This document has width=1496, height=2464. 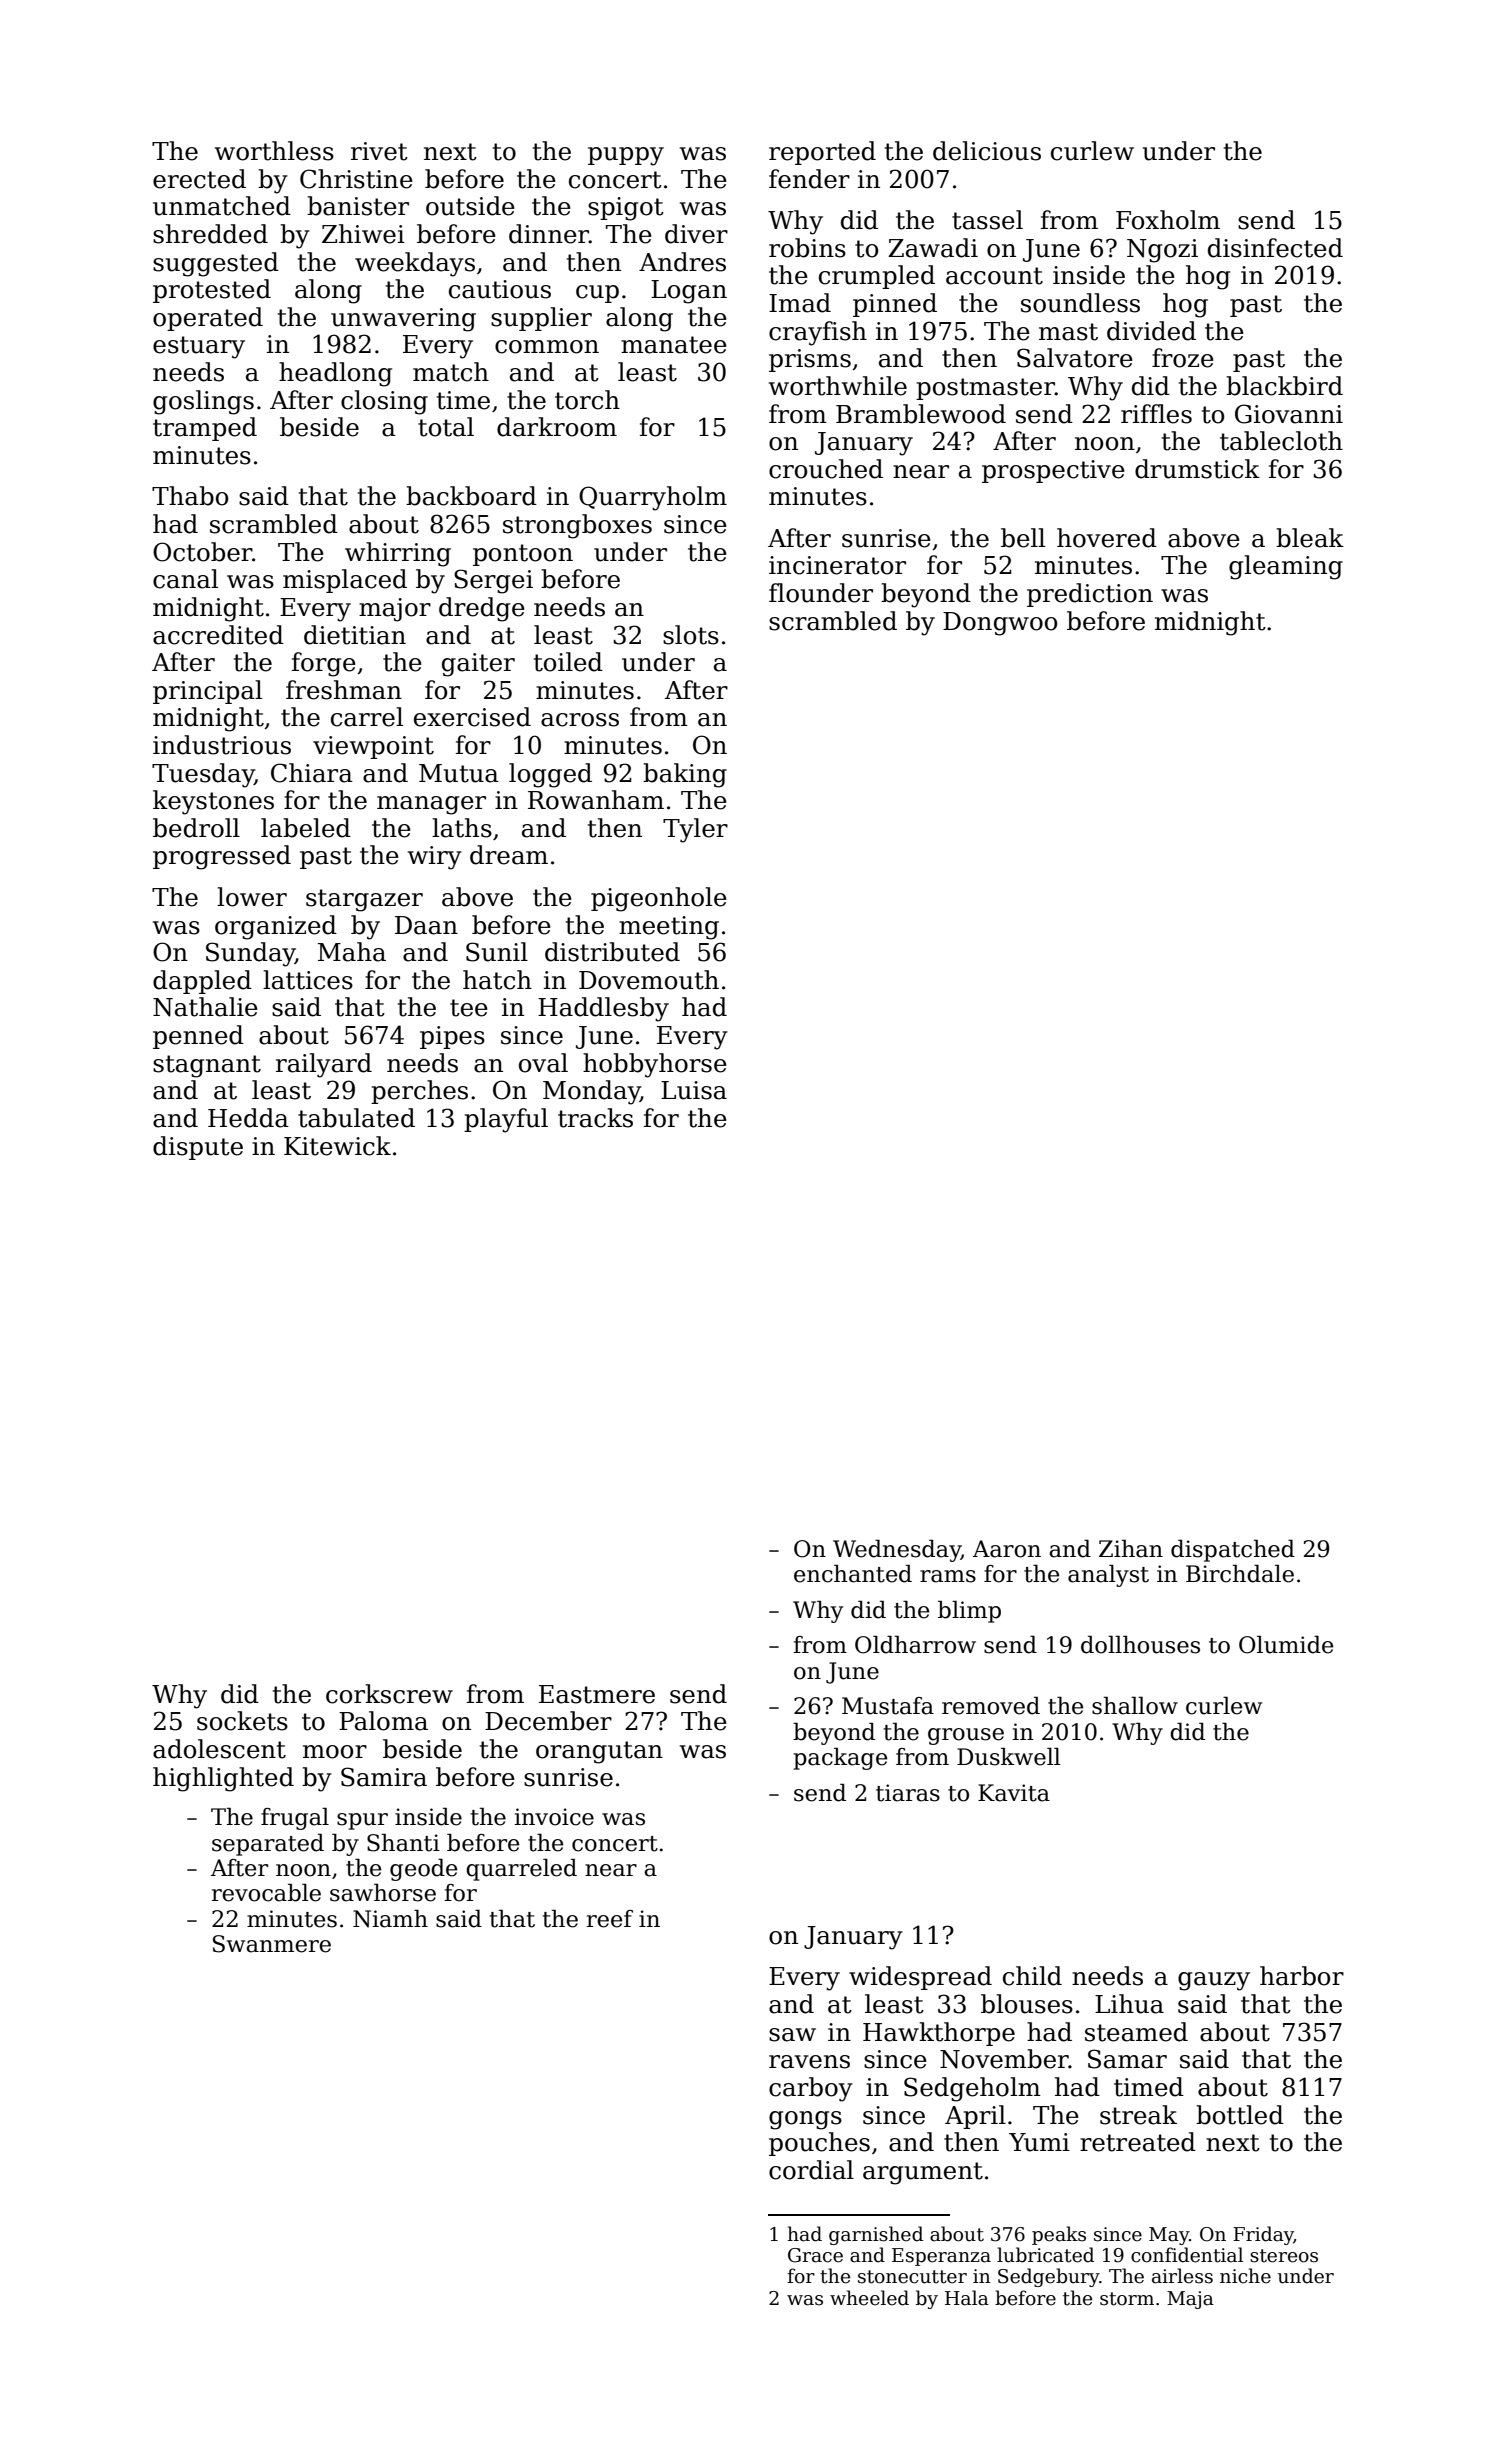 What do you see at coordinates (1004, 2059) in the document?
I see `November` at bounding box center [1004, 2059].
